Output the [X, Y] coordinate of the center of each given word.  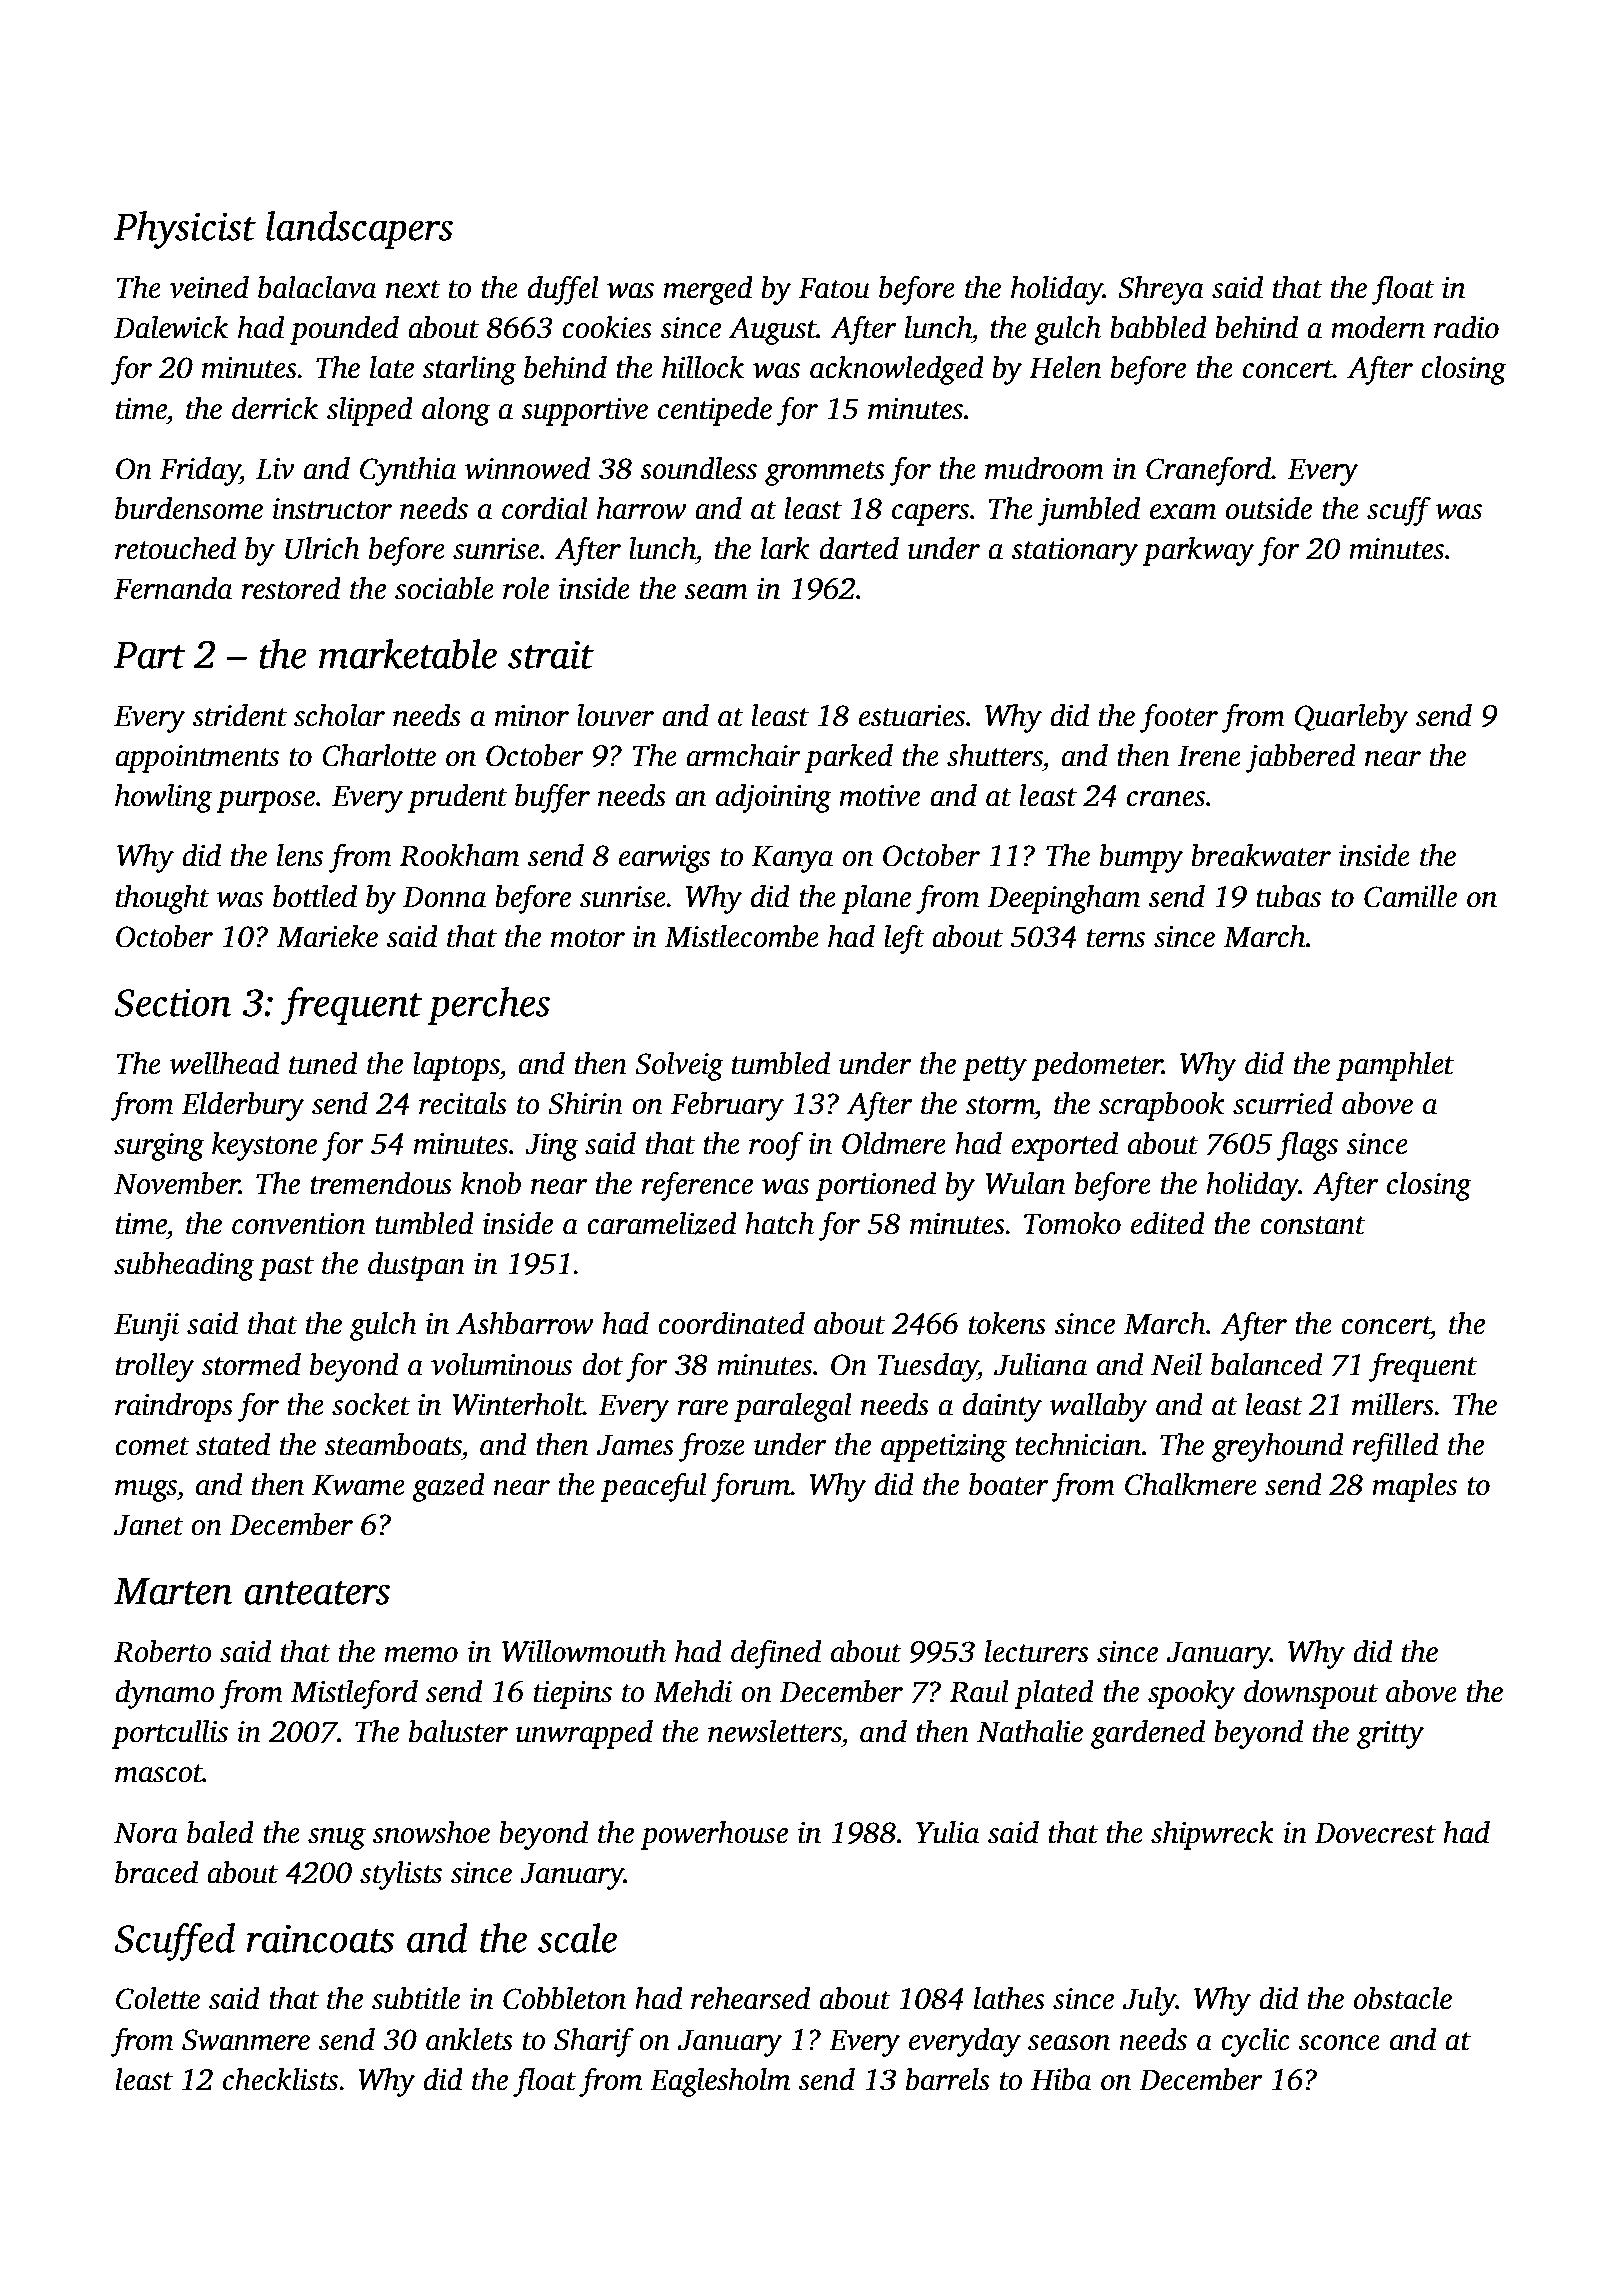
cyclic [1255, 2042]
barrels [948, 2079]
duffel [563, 290]
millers [1393, 1404]
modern [1378, 327]
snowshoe [431, 1832]
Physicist [185, 230]
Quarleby [1351, 718]
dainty [1002, 1407]
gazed [448, 1487]
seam [716, 592]
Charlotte [379, 755]
